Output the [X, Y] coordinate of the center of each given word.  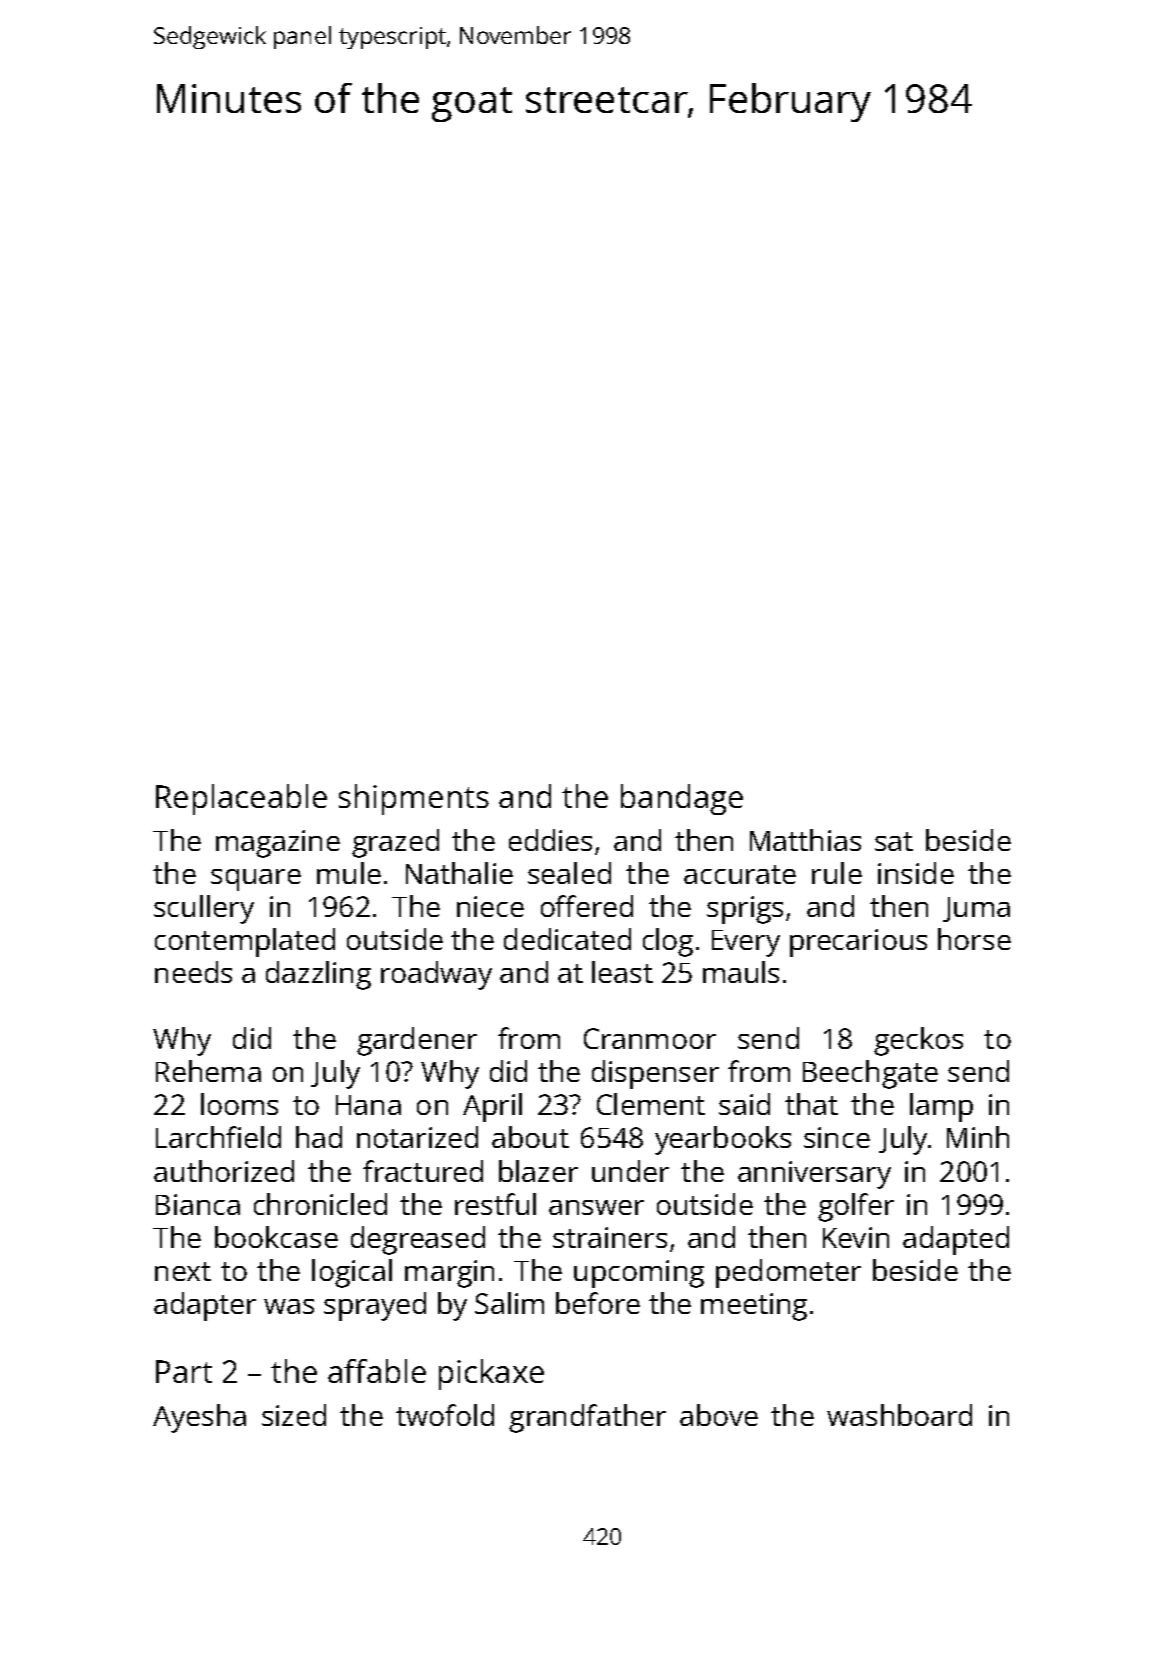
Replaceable [241, 799]
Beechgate [870, 1074]
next [183, 1271]
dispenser [655, 1074]
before [598, 1303]
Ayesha [199, 1418]
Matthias [805, 840]
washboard [899, 1415]
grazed [395, 843]
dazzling [318, 975]
